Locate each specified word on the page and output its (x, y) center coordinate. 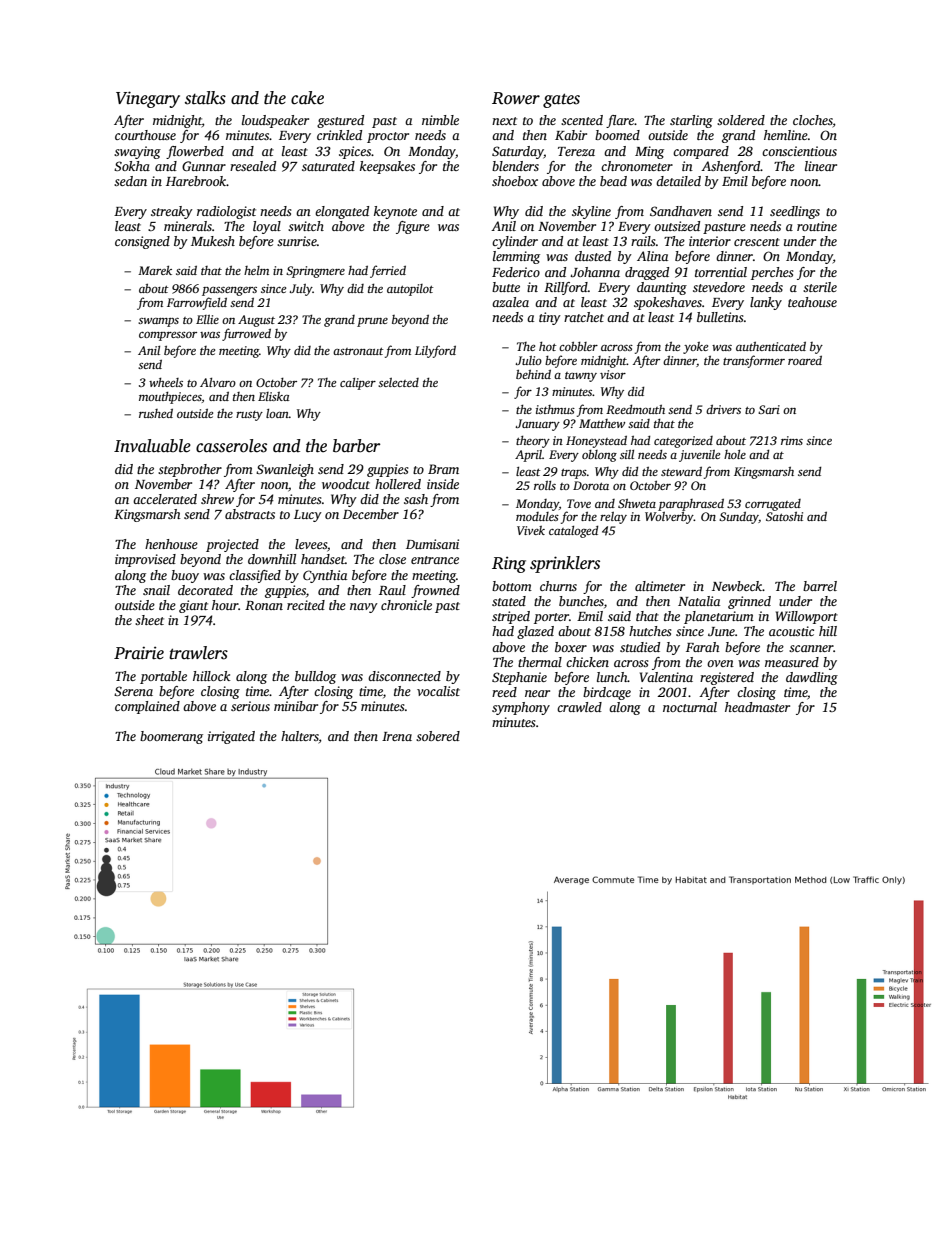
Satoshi (784, 516)
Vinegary (148, 99)
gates (561, 100)
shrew (217, 499)
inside (443, 484)
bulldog (315, 677)
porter (551, 618)
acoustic (791, 631)
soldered (741, 120)
